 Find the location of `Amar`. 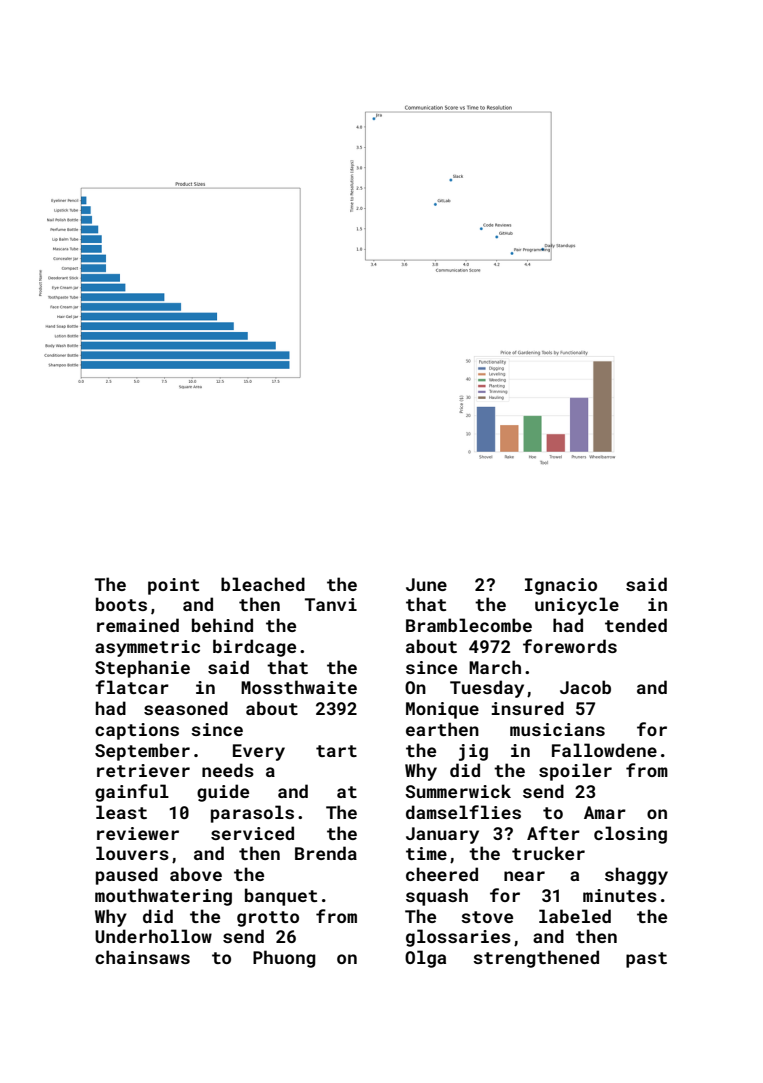

Amar is located at coordinates (605, 812).
